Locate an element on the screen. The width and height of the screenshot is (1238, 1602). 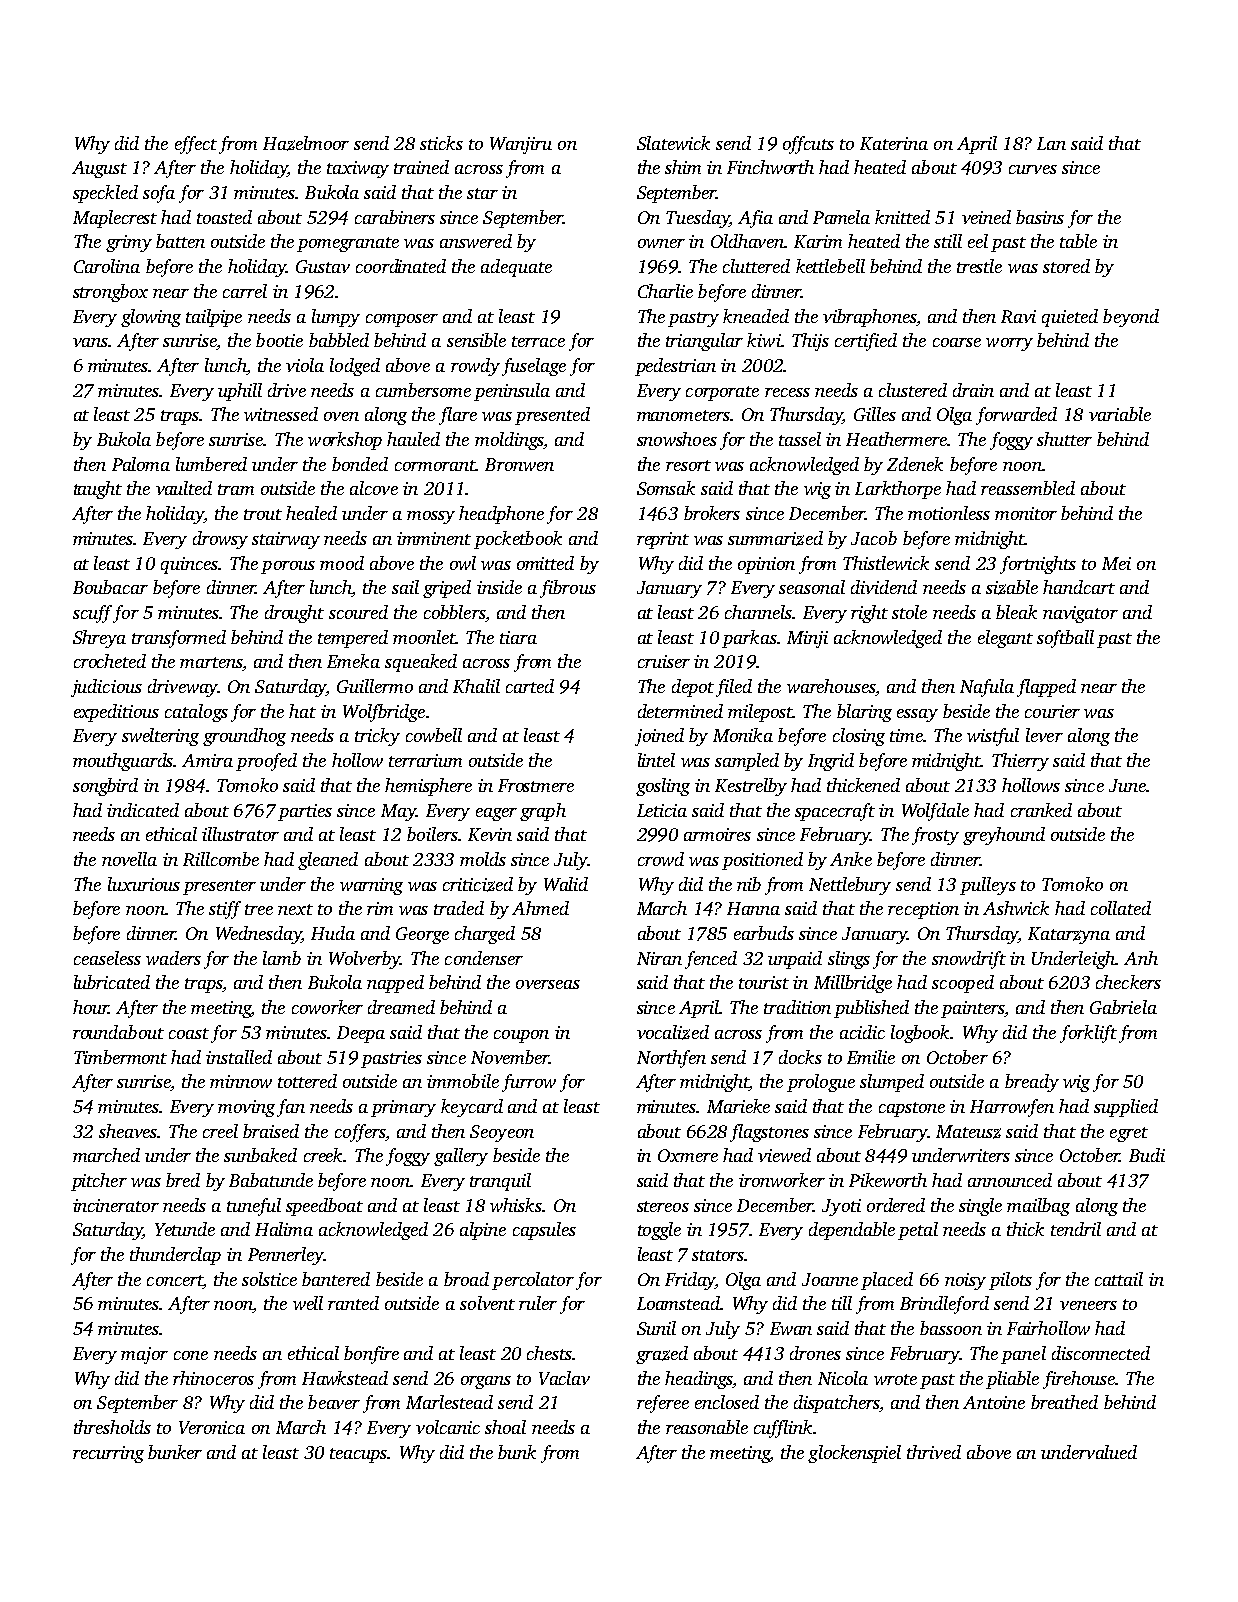
Anh is located at coordinates (1141, 958).
